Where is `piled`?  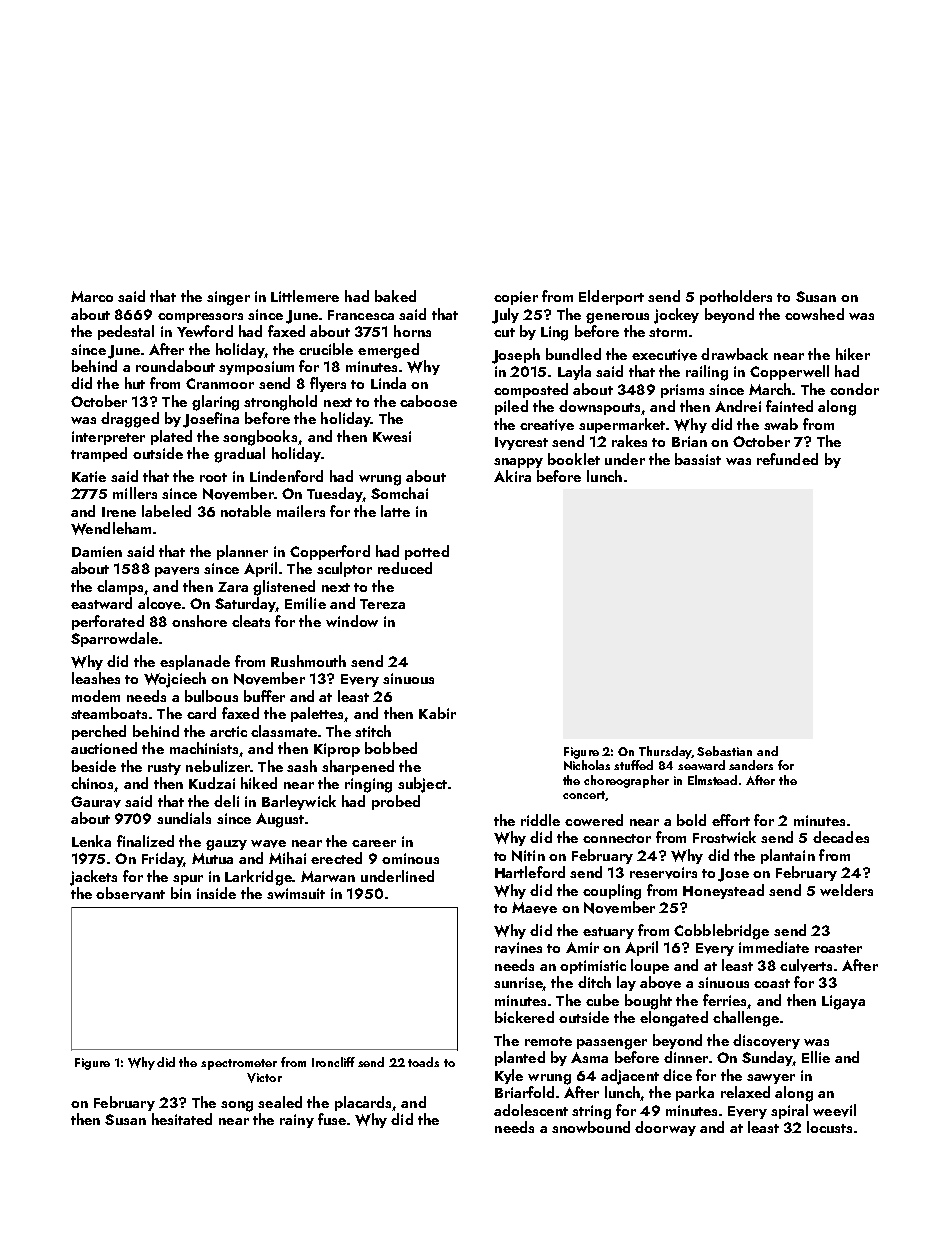
piled is located at coordinates (511, 407).
